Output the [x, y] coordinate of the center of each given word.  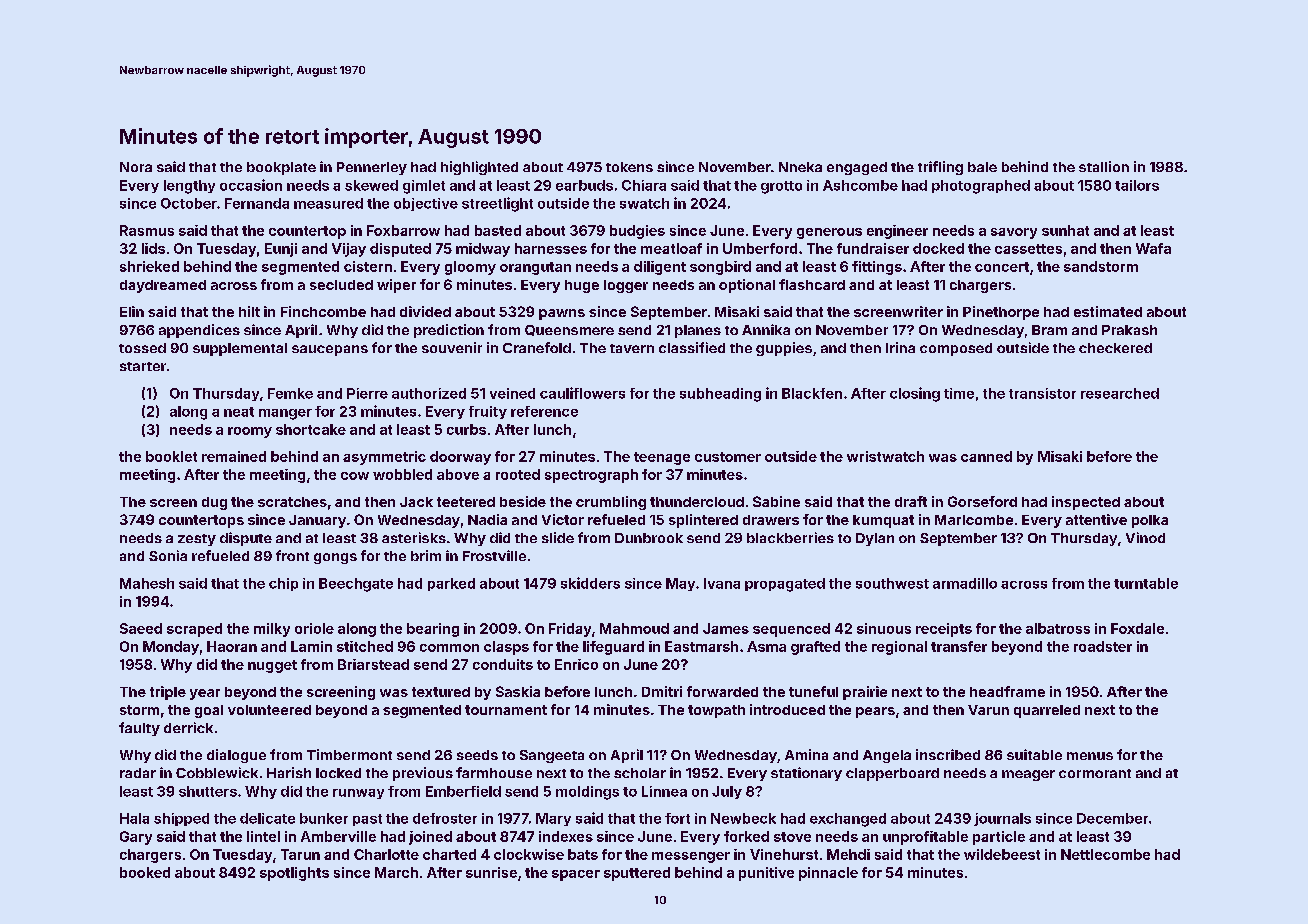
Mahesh [147, 583]
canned [986, 456]
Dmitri [662, 691]
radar [138, 773]
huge [582, 286]
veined [512, 393]
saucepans [330, 350]
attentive [1096, 519]
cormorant [1095, 773]
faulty [139, 729]
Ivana [722, 583]
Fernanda [257, 203]
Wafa [1153, 248]
